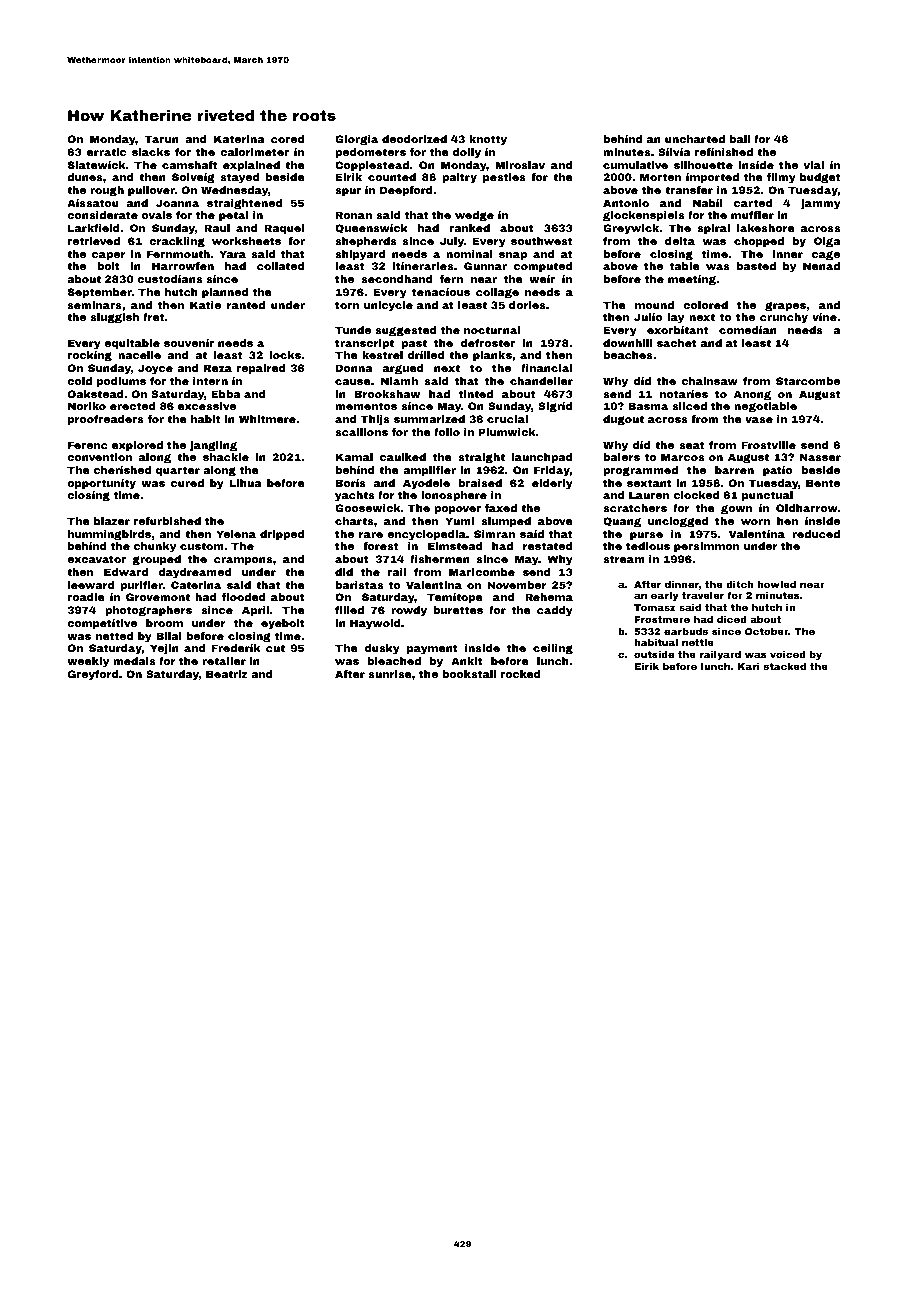 The height and width of the image is (1316, 908). Describe the element at coordinates (768, 445) in the image. I see `Frostville` at that location.
